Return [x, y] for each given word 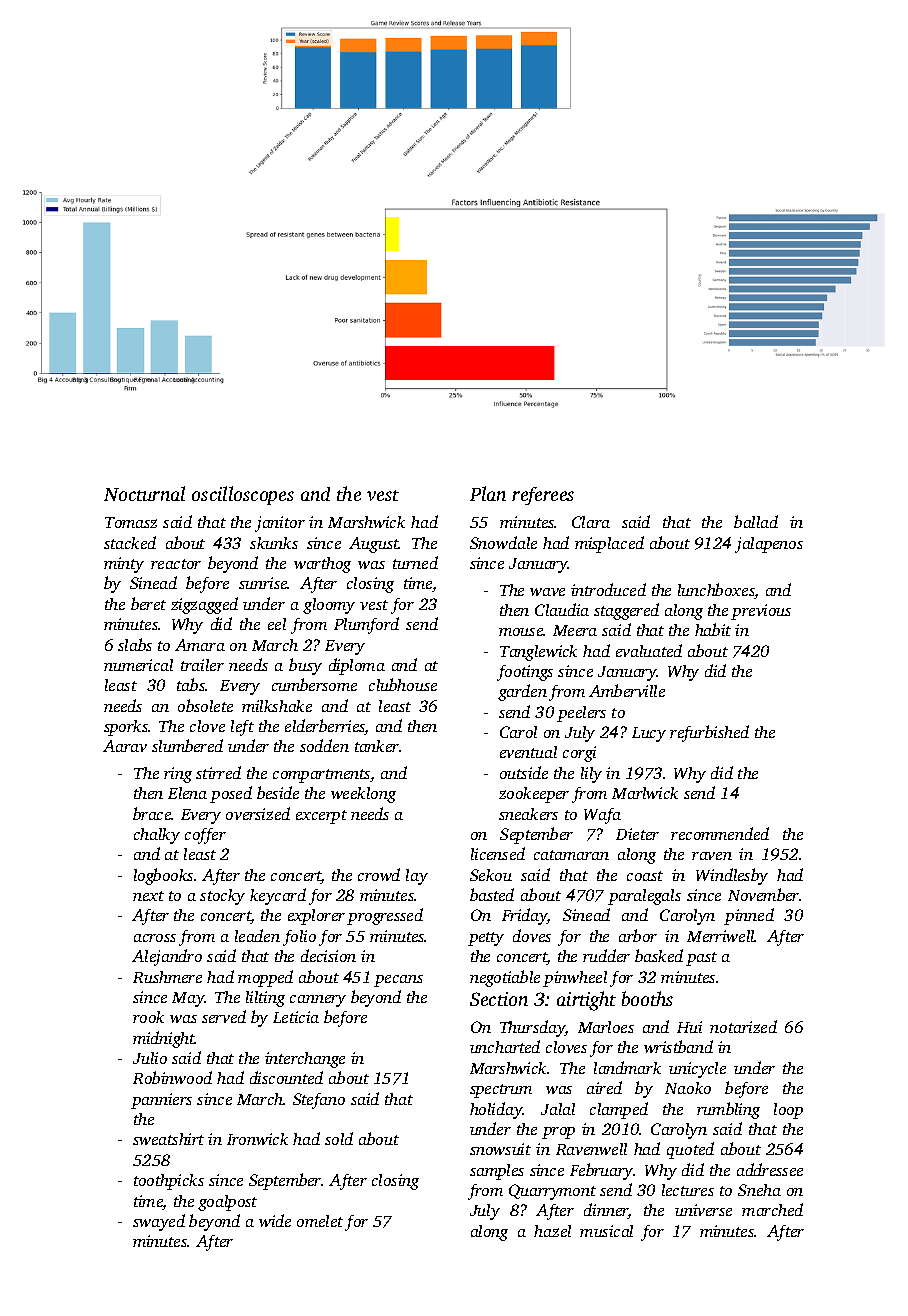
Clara [591, 522]
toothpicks [169, 1182]
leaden [257, 935]
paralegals [644, 897]
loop [788, 1111]
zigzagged [204, 605]
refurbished [709, 733]
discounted [286, 1077]
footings [525, 673]
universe [703, 1210]
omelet [320, 1221]
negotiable [505, 978]
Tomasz [131, 522]
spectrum [501, 1091]
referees [543, 496]
